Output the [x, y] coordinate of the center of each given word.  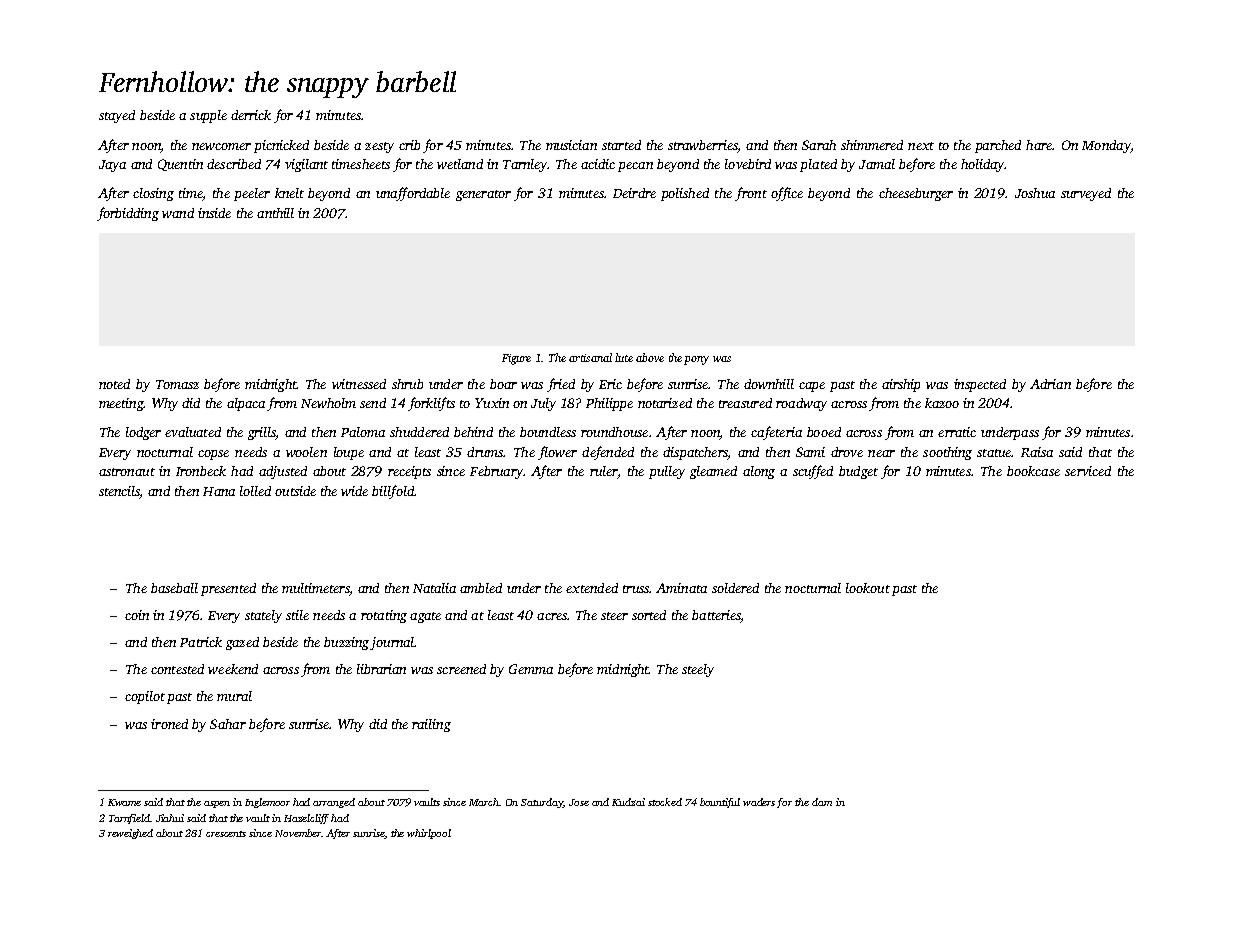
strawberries [702, 145]
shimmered [872, 145]
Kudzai [628, 802]
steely [698, 670]
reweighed [130, 834]
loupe [349, 453]
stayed [117, 116]
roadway [801, 404]
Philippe [609, 404]
